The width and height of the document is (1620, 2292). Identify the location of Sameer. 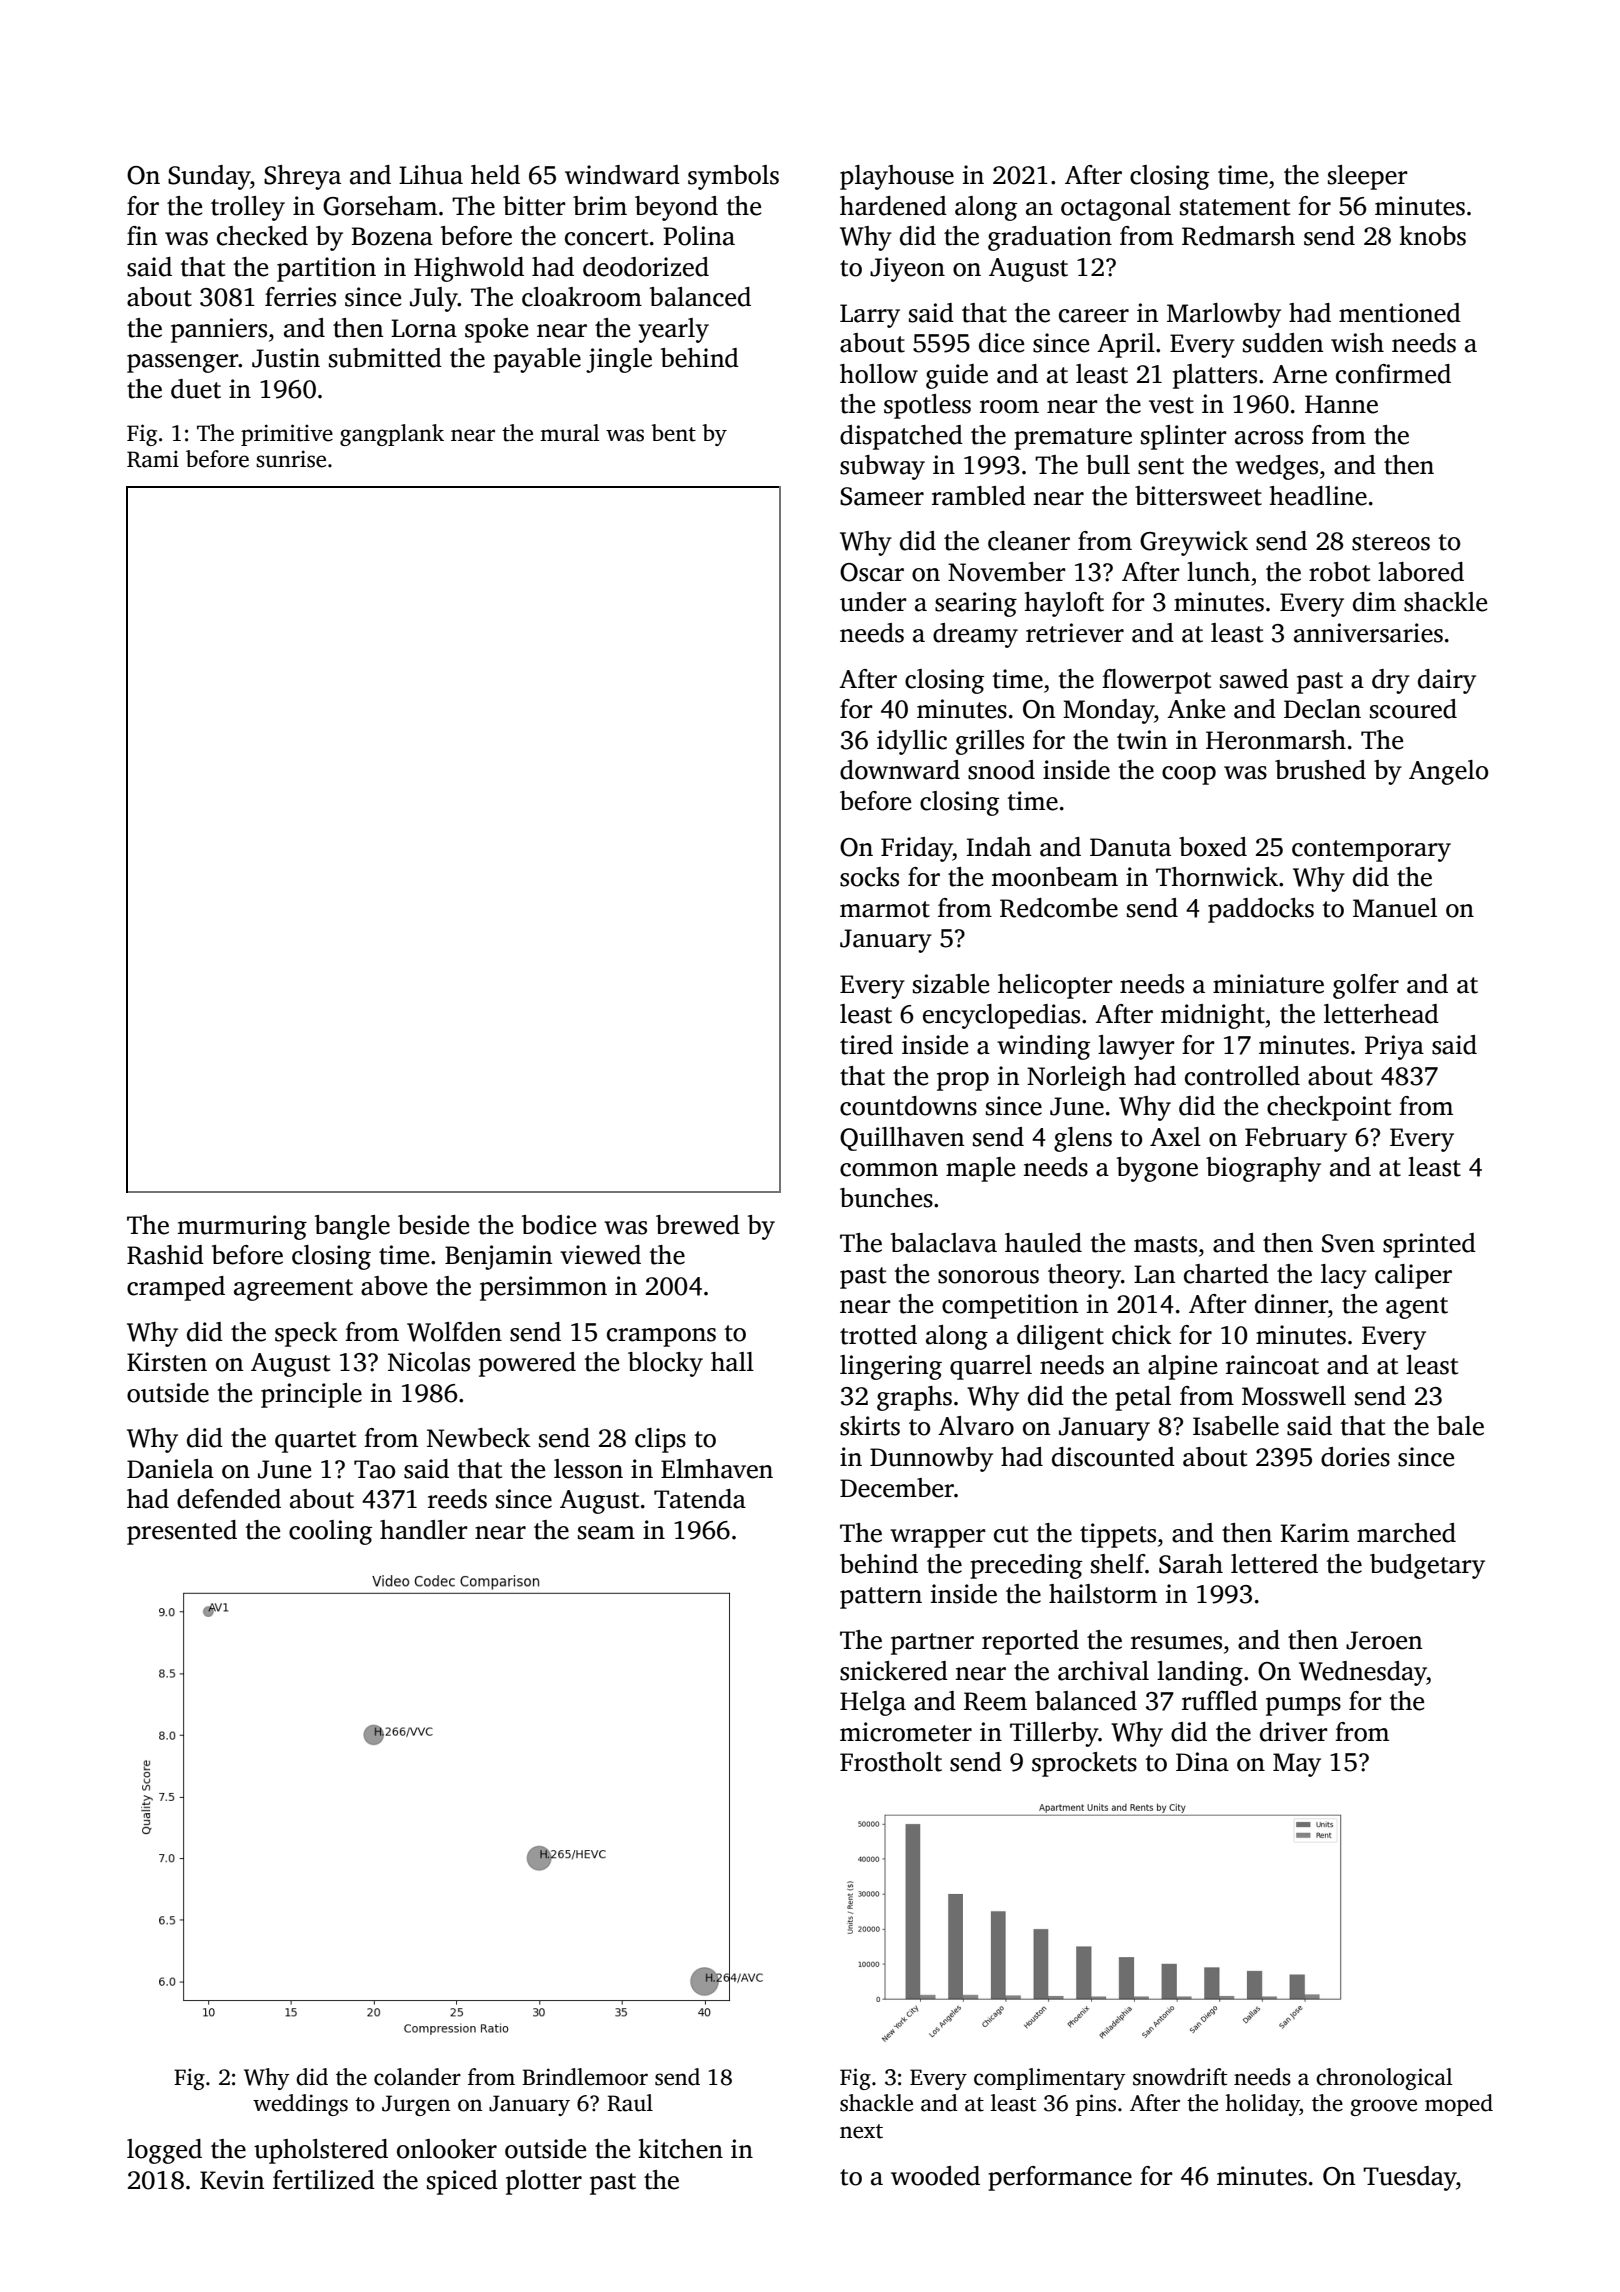
(882, 496).
